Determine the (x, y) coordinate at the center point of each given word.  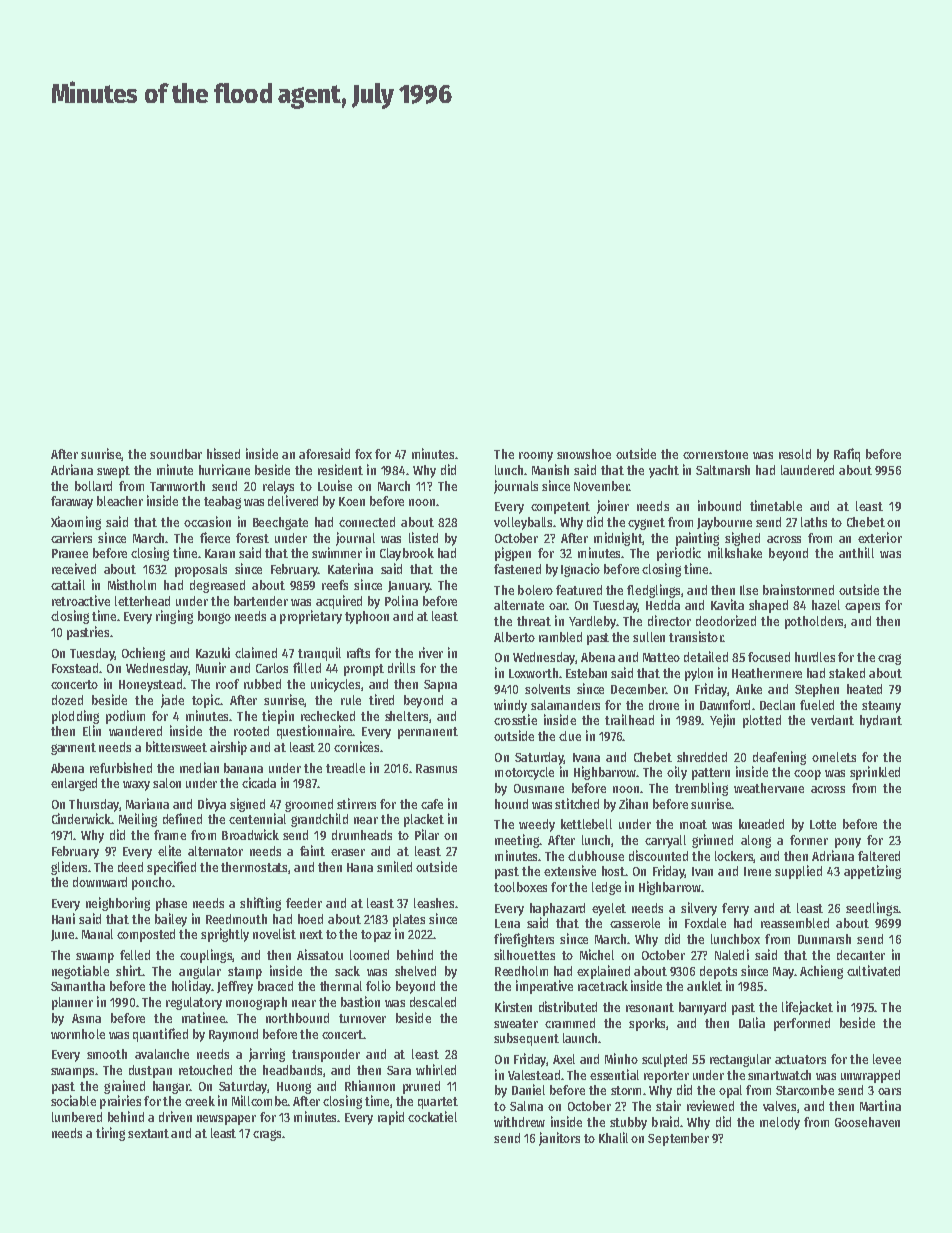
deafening (779, 758)
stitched (577, 803)
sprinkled (875, 773)
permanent (428, 733)
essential (614, 1074)
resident (340, 469)
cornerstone (715, 454)
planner (72, 1003)
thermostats (254, 867)
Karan (220, 553)
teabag (222, 502)
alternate (519, 605)
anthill (856, 552)
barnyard (702, 1008)
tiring (110, 1134)
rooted (251, 731)
